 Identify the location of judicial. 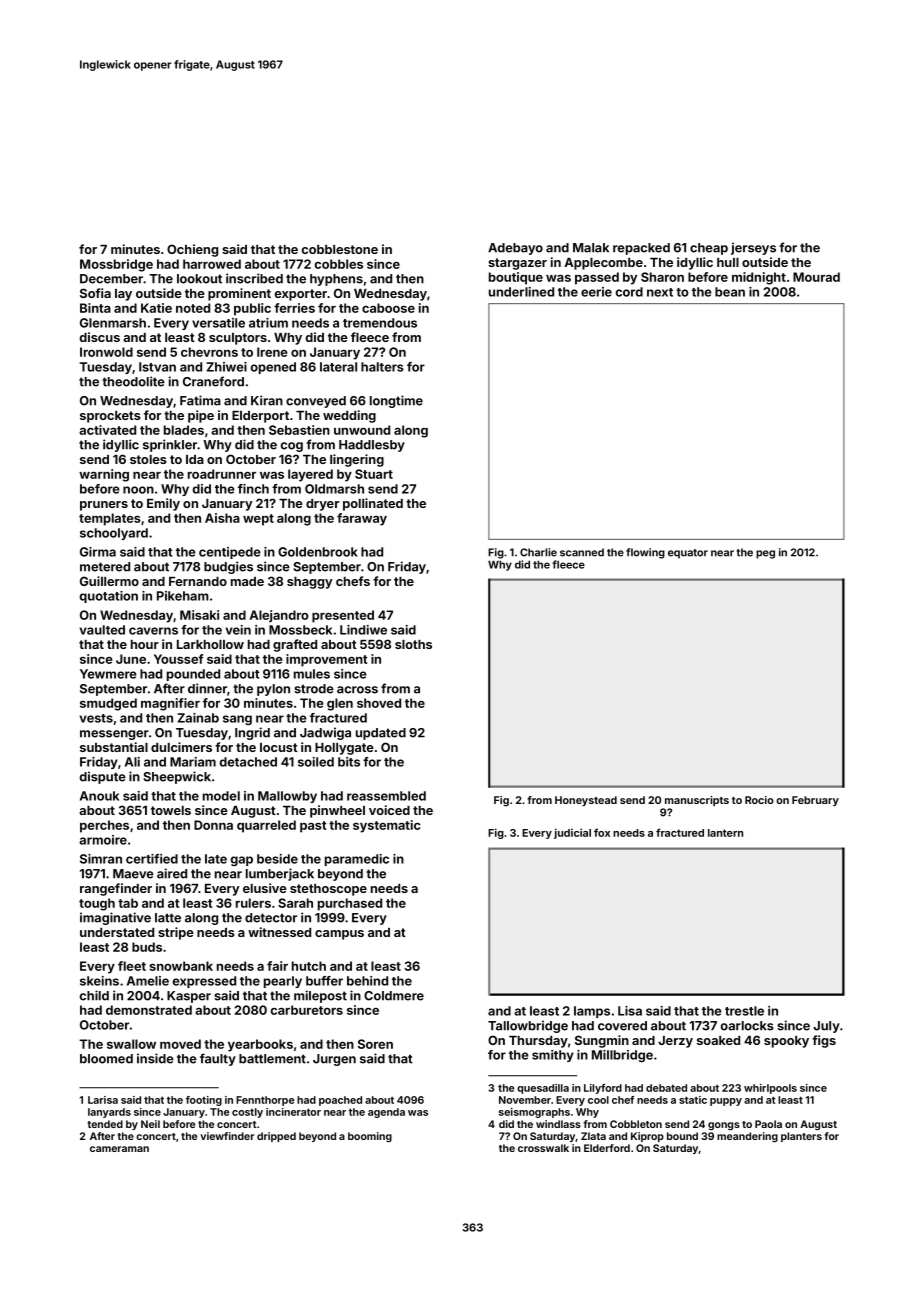
(572, 833).
